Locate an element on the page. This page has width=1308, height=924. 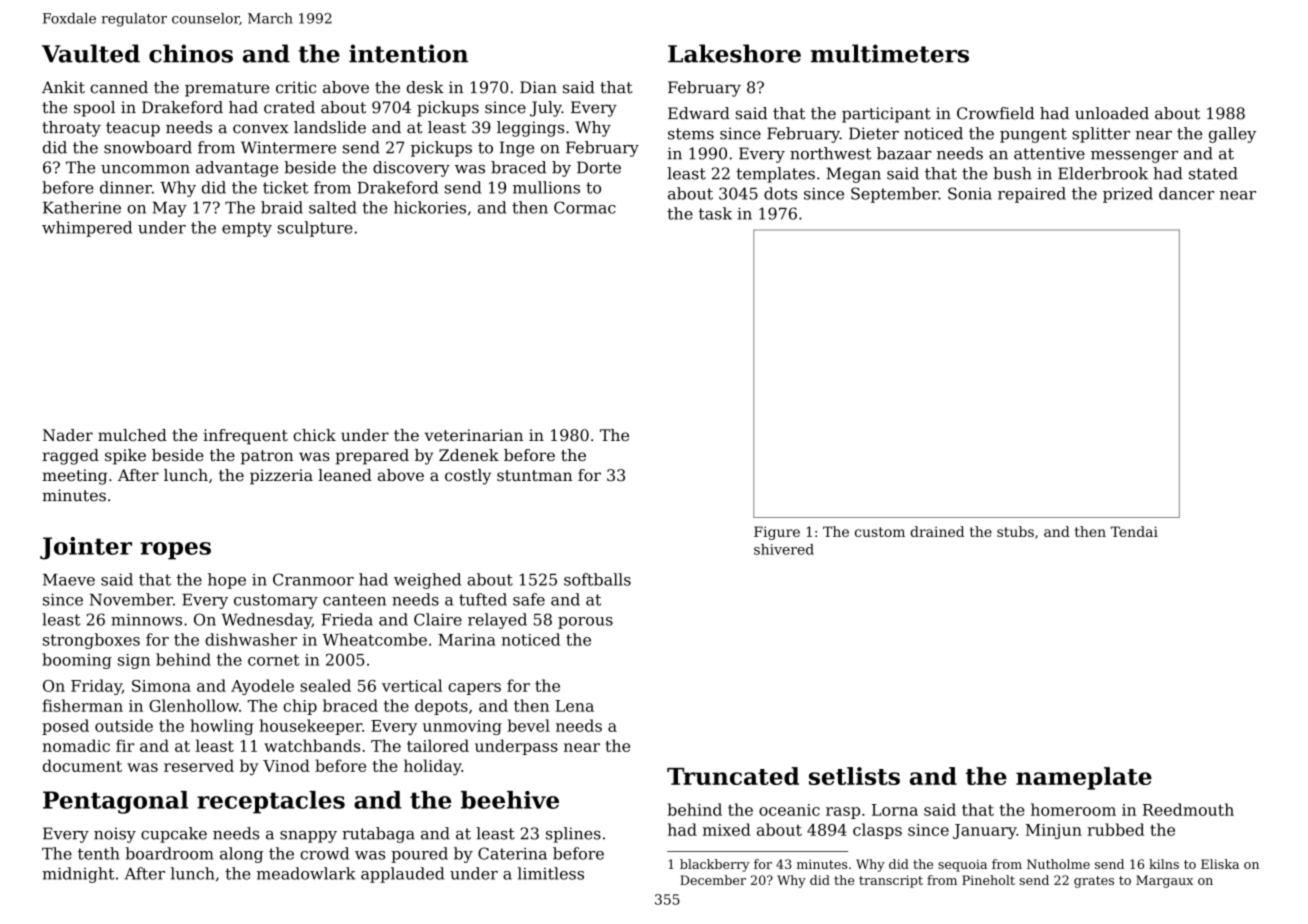
Reedmouth is located at coordinates (1188, 809).
